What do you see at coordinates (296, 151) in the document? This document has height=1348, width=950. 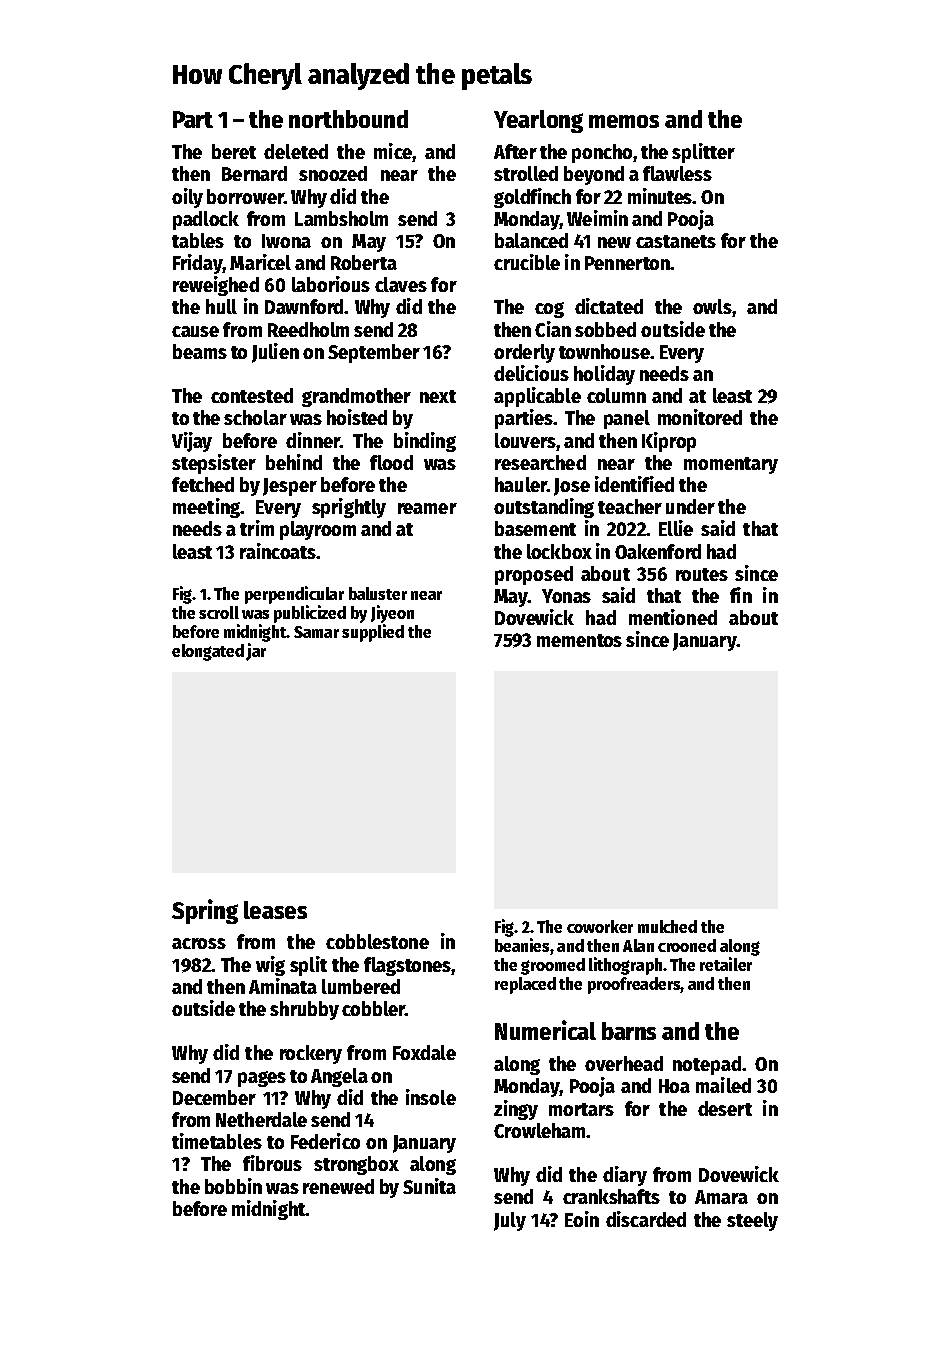 I see `deleted` at bounding box center [296, 151].
